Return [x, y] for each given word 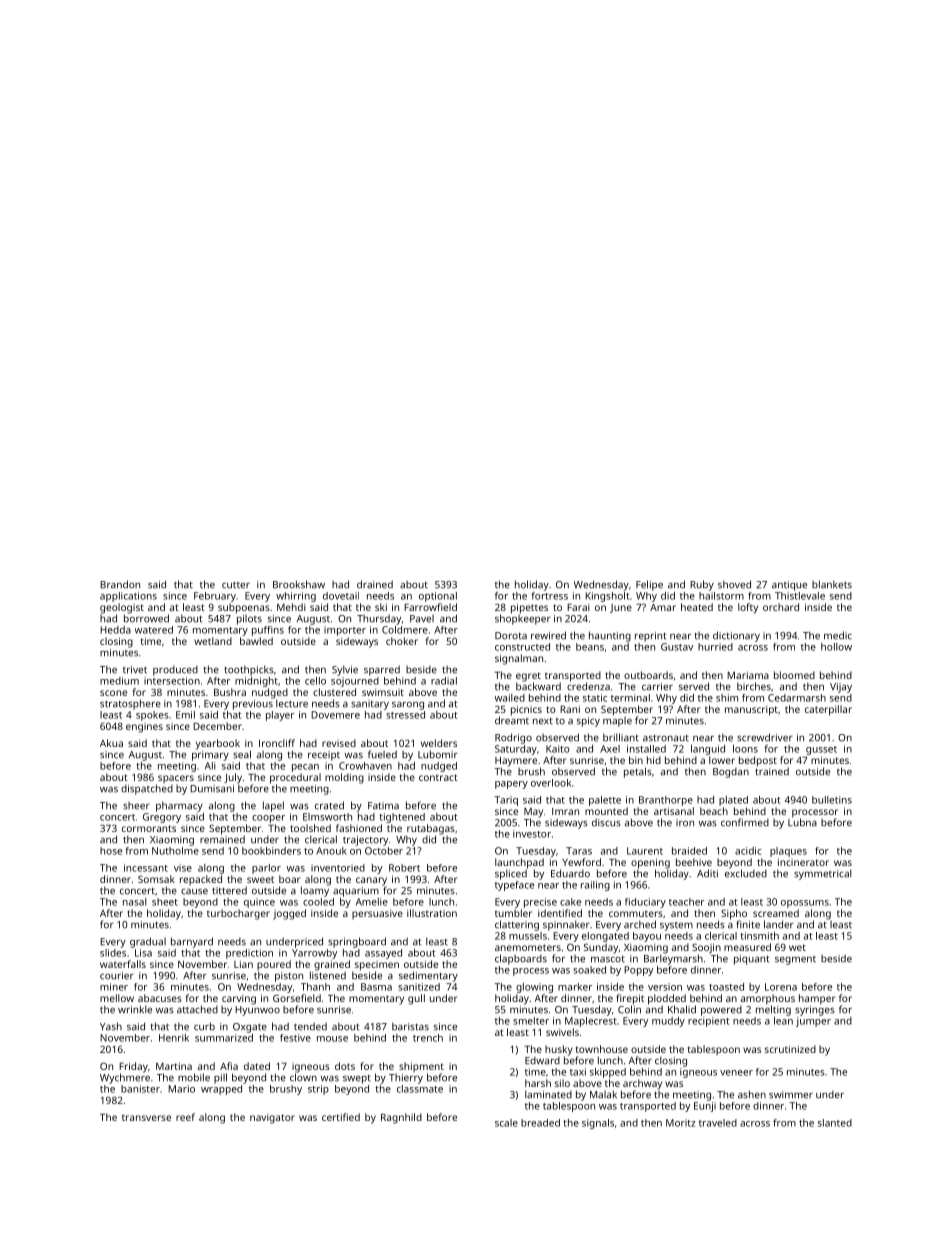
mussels [528, 936]
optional [438, 597]
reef [185, 1117]
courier [117, 976]
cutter [236, 585]
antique [789, 586]
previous [253, 705]
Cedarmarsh [797, 698]
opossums [805, 904]
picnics [526, 710]
